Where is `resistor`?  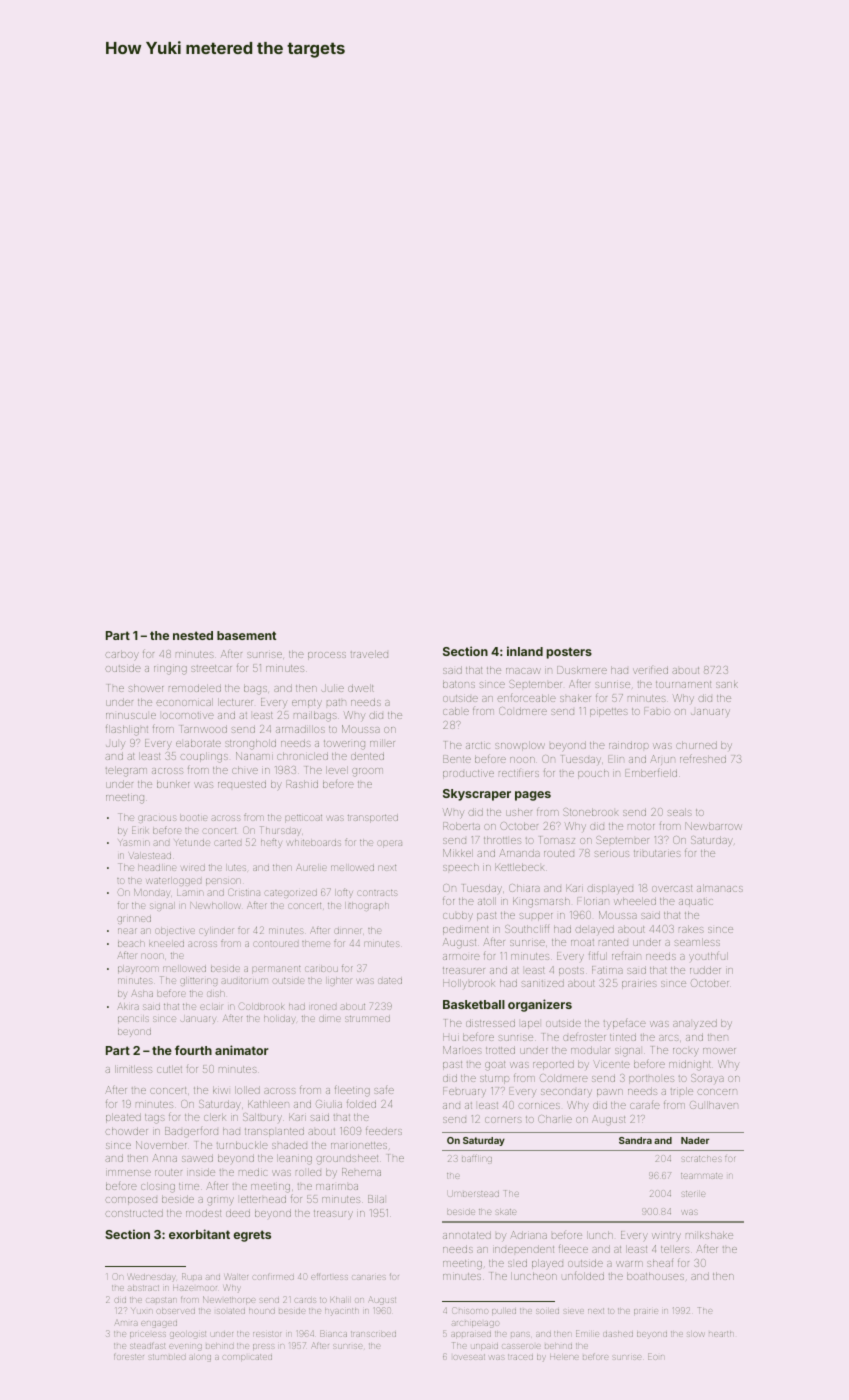
resistor is located at coordinates (267, 1334).
